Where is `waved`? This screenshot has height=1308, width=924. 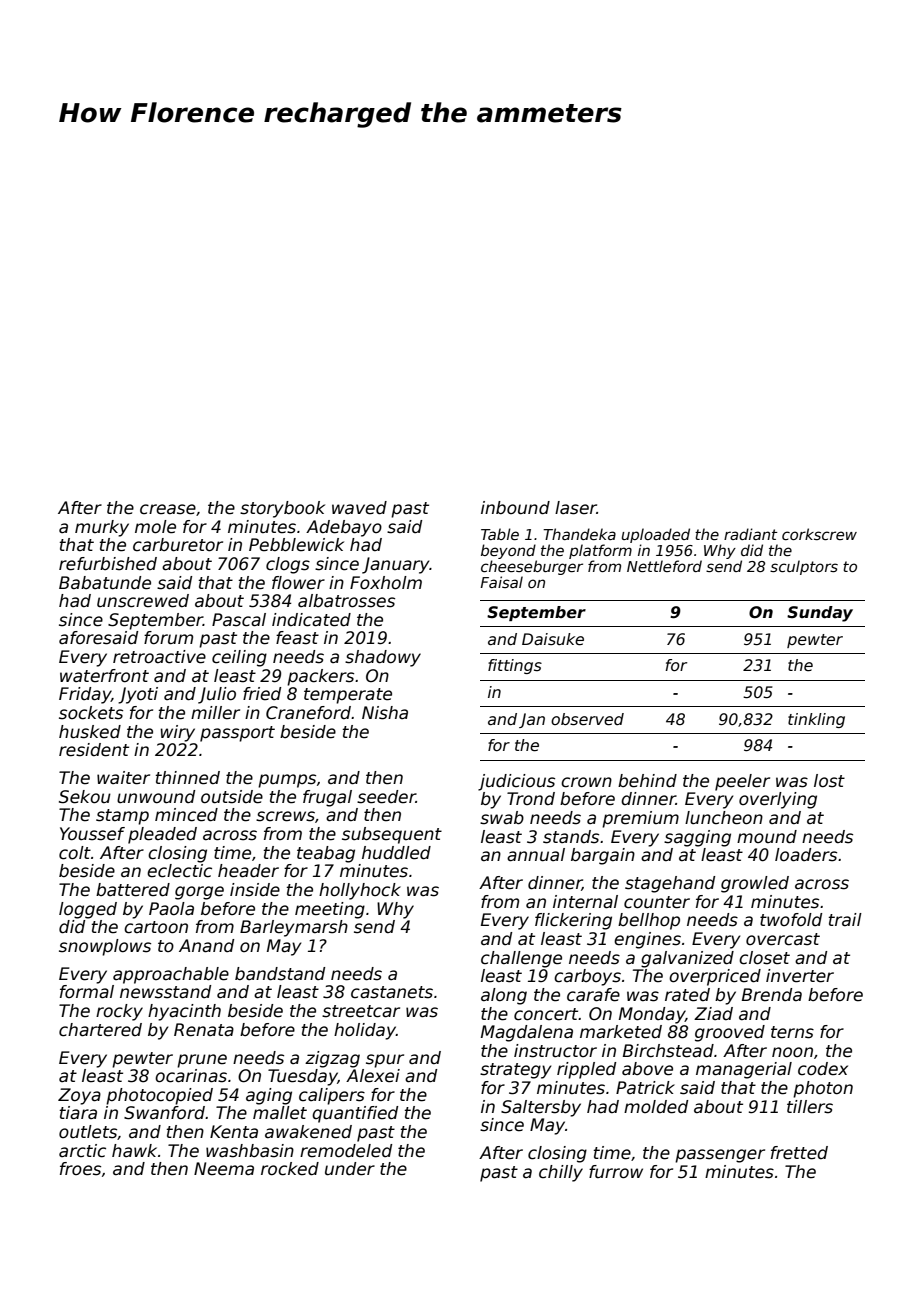 waved is located at coordinates (359, 508).
